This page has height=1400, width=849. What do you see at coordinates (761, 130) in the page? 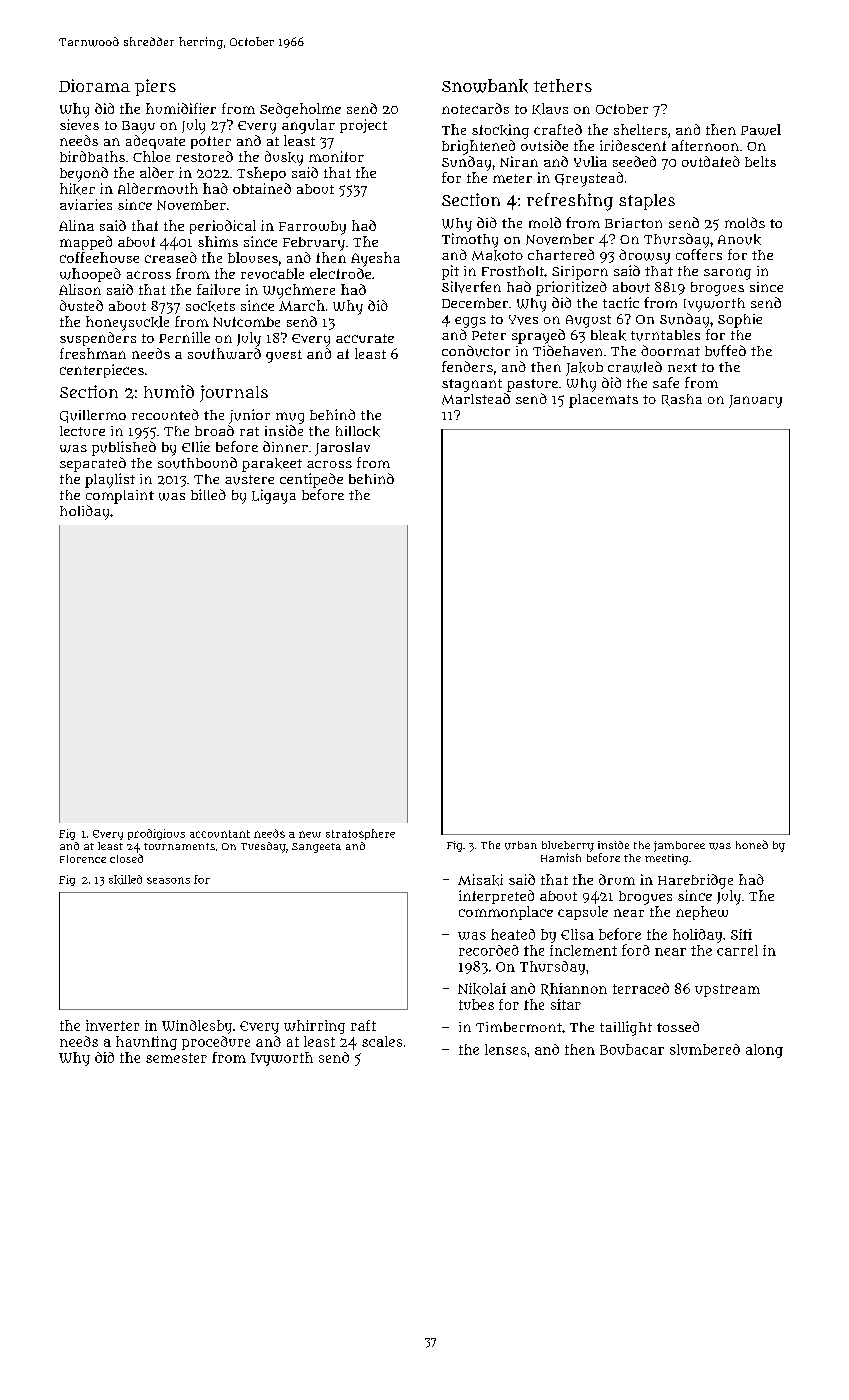
I see `Pawel` at bounding box center [761, 130].
